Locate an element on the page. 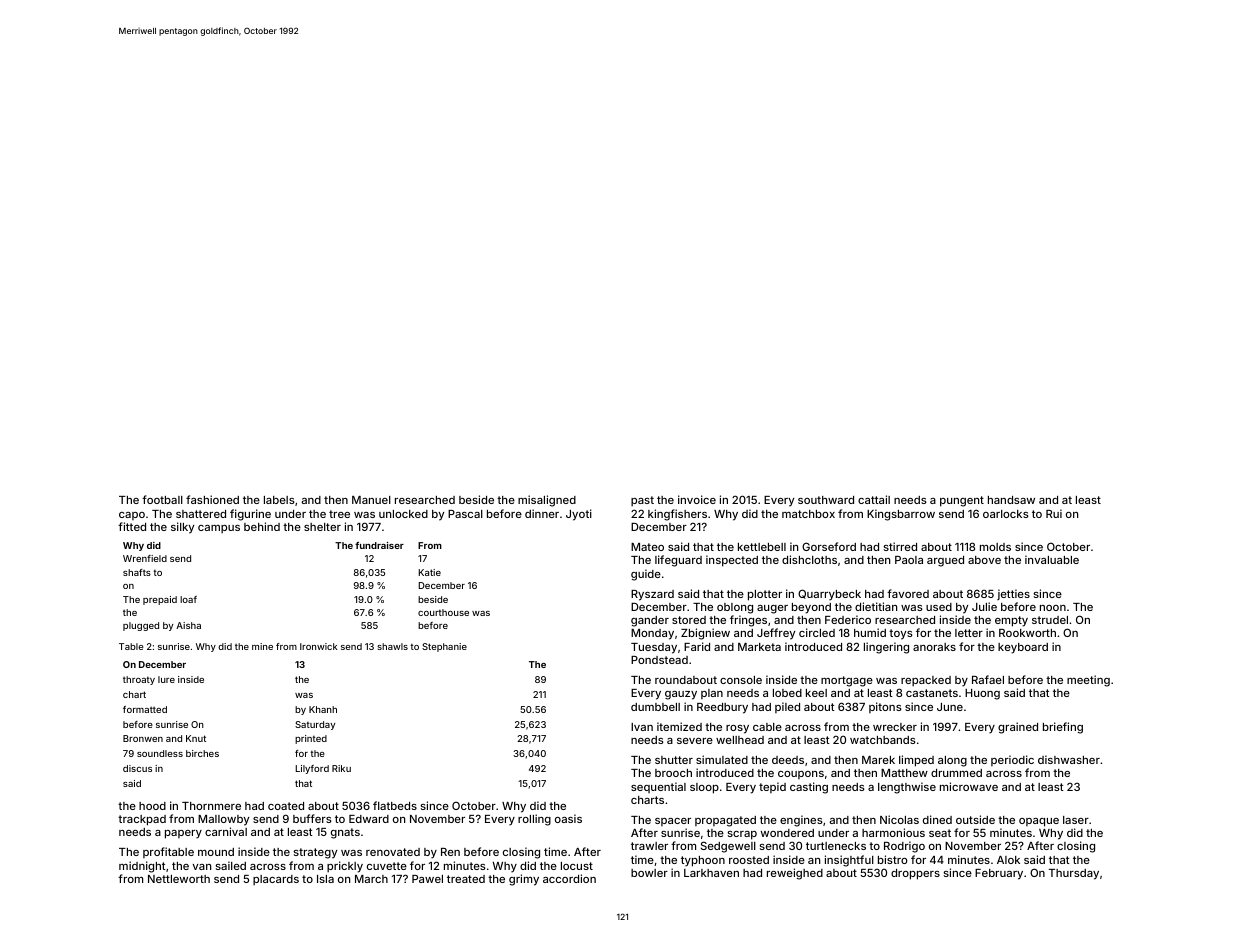 The height and width of the page is (952, 1233). labels is located at coordinates (279, 500).
